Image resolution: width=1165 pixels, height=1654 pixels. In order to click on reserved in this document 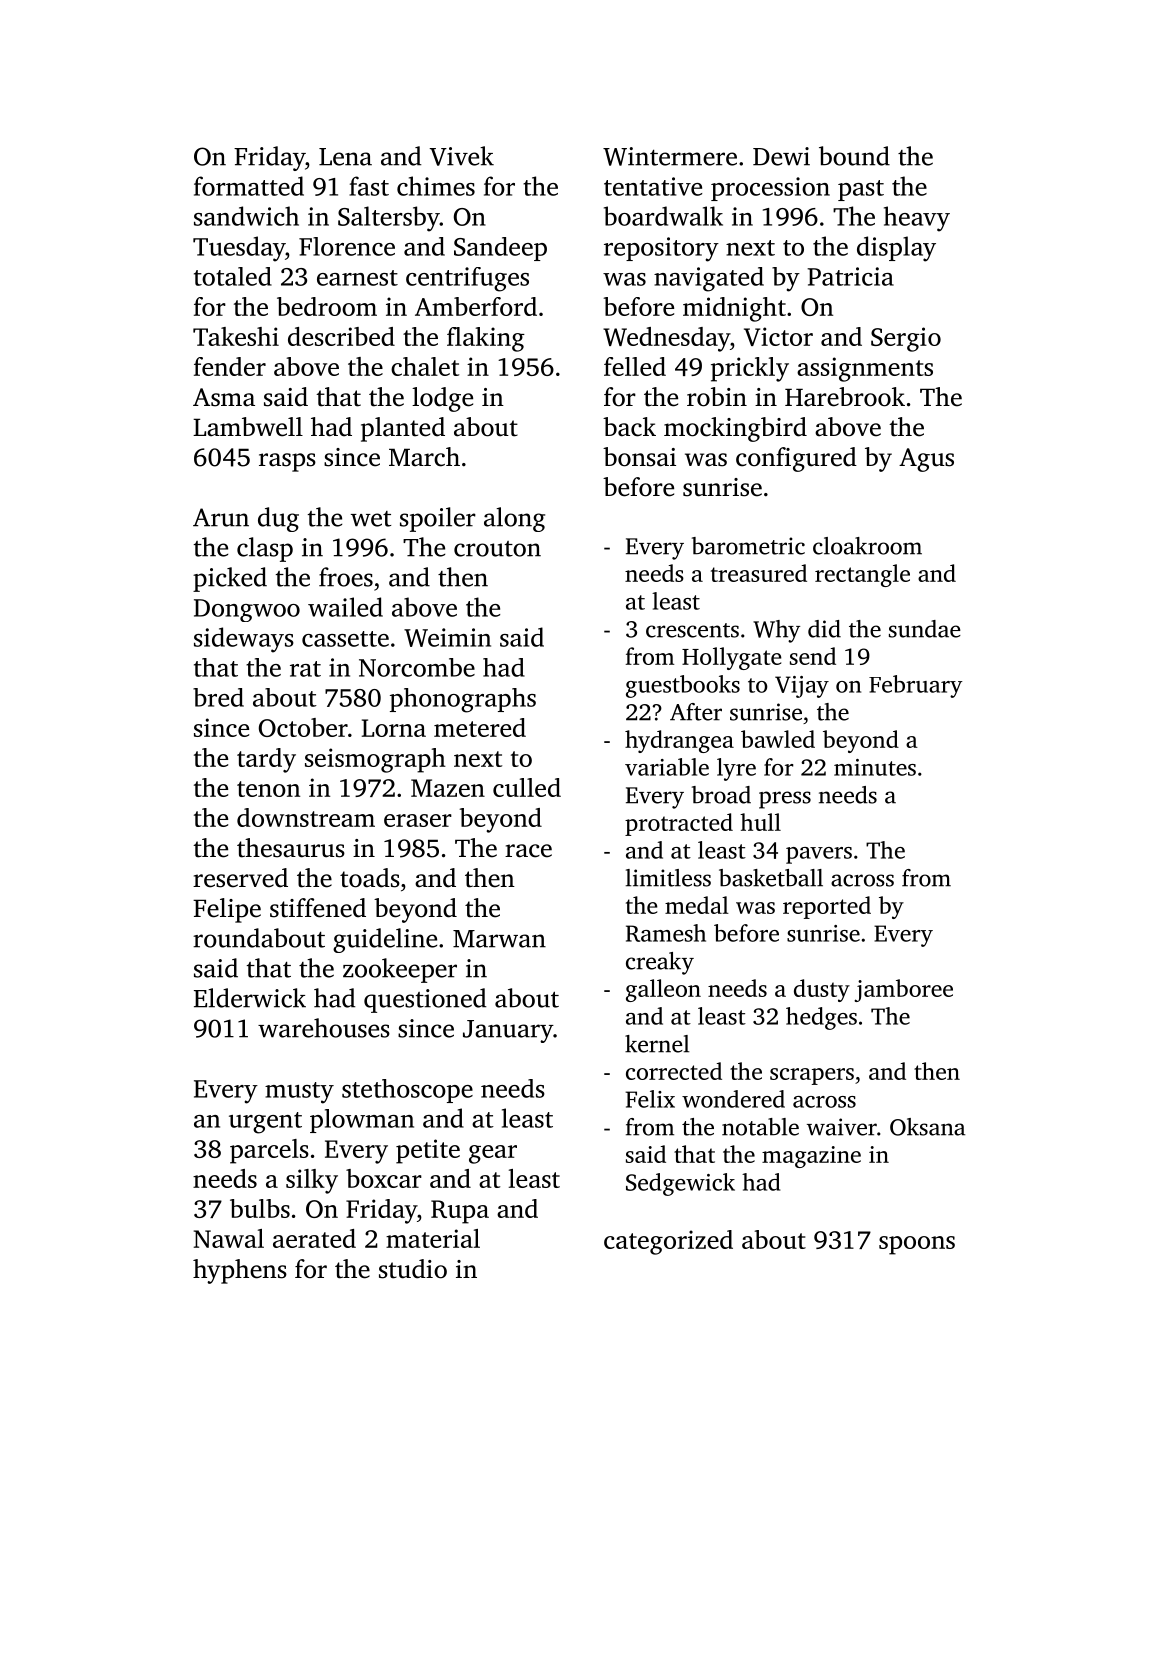, I will do `click(240, 878)`.
